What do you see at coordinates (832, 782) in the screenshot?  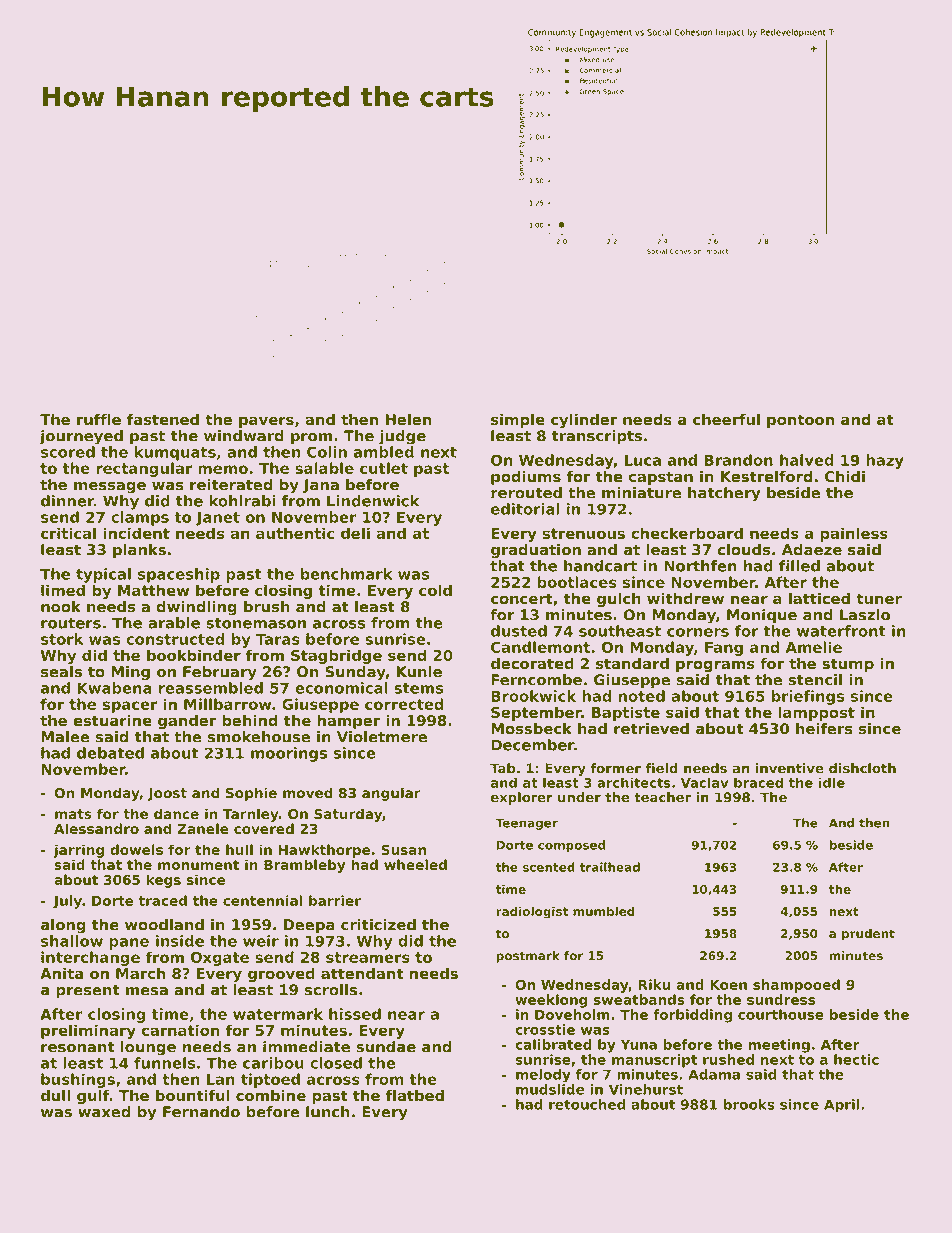 I see `idle` at bounding box center [832, 782].
